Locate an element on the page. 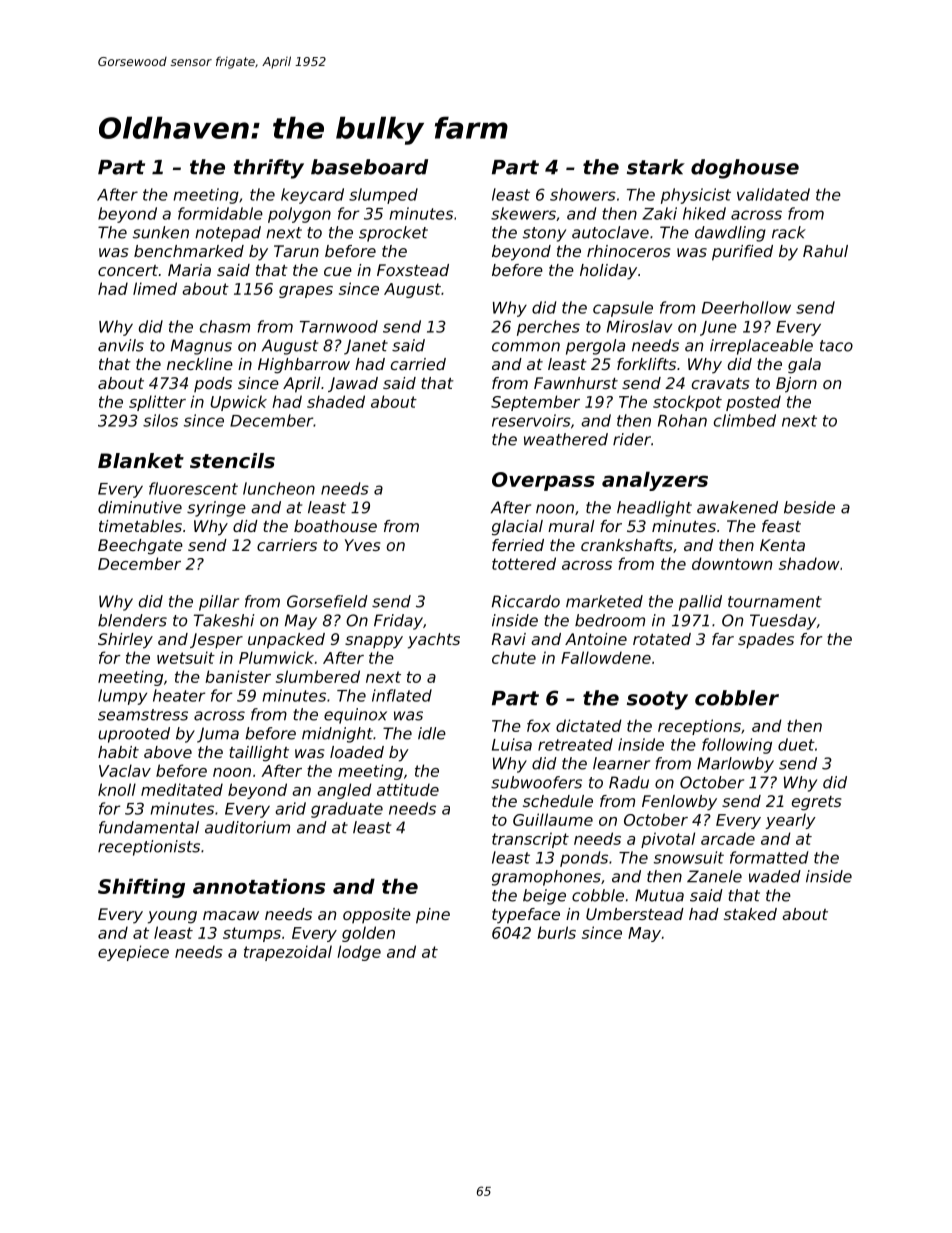 The image size is (952, 1233). sunken is located at coordinates (161, 232).
